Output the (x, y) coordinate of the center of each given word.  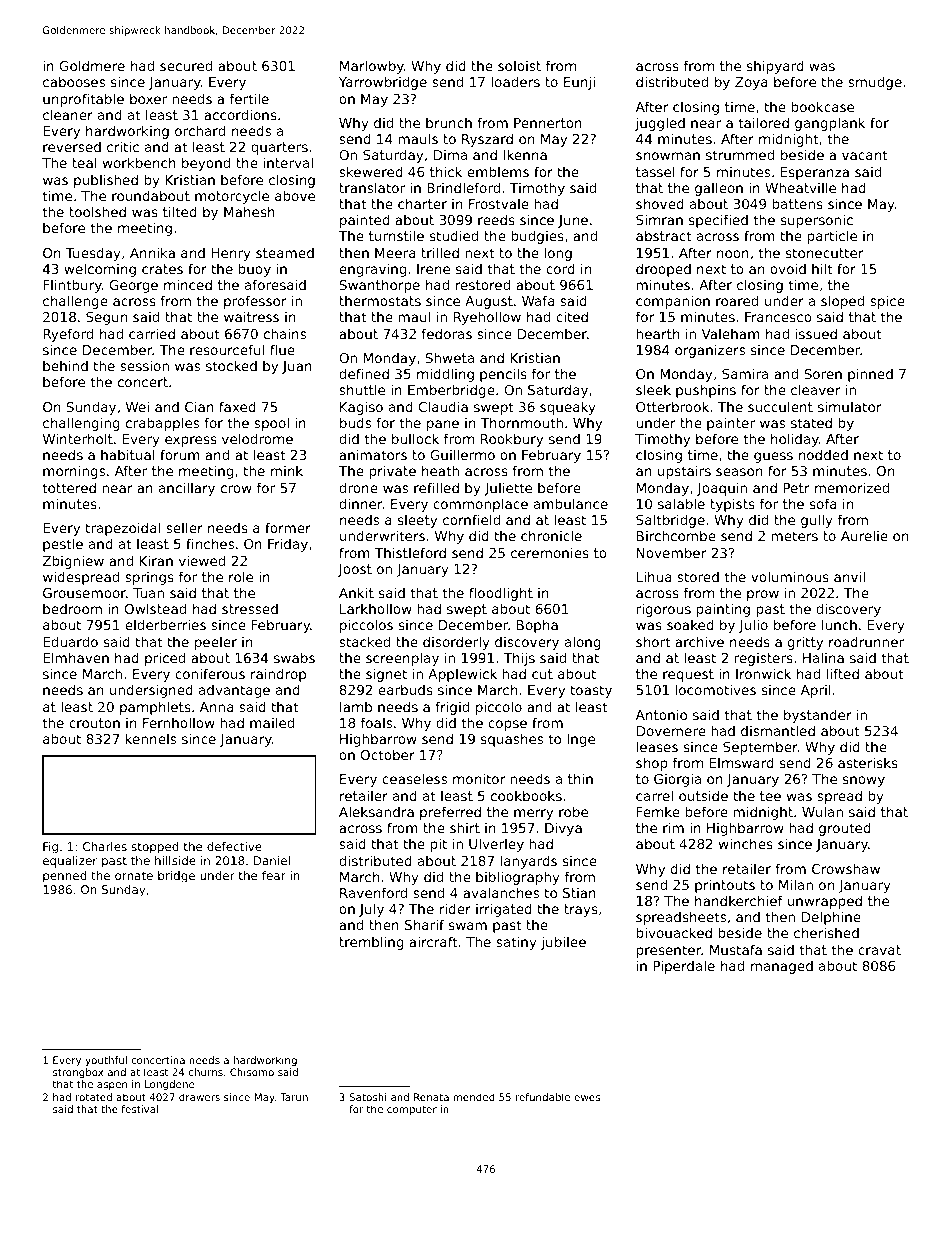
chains (285, 333)
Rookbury (512, 440)
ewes (587, 1098)
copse (507, 725)
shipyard (775, 67)
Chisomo (252, 1072)
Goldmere (92, 65)
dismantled (778, 730)
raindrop (278, 675)
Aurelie (864, 535)
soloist (519, 65)
